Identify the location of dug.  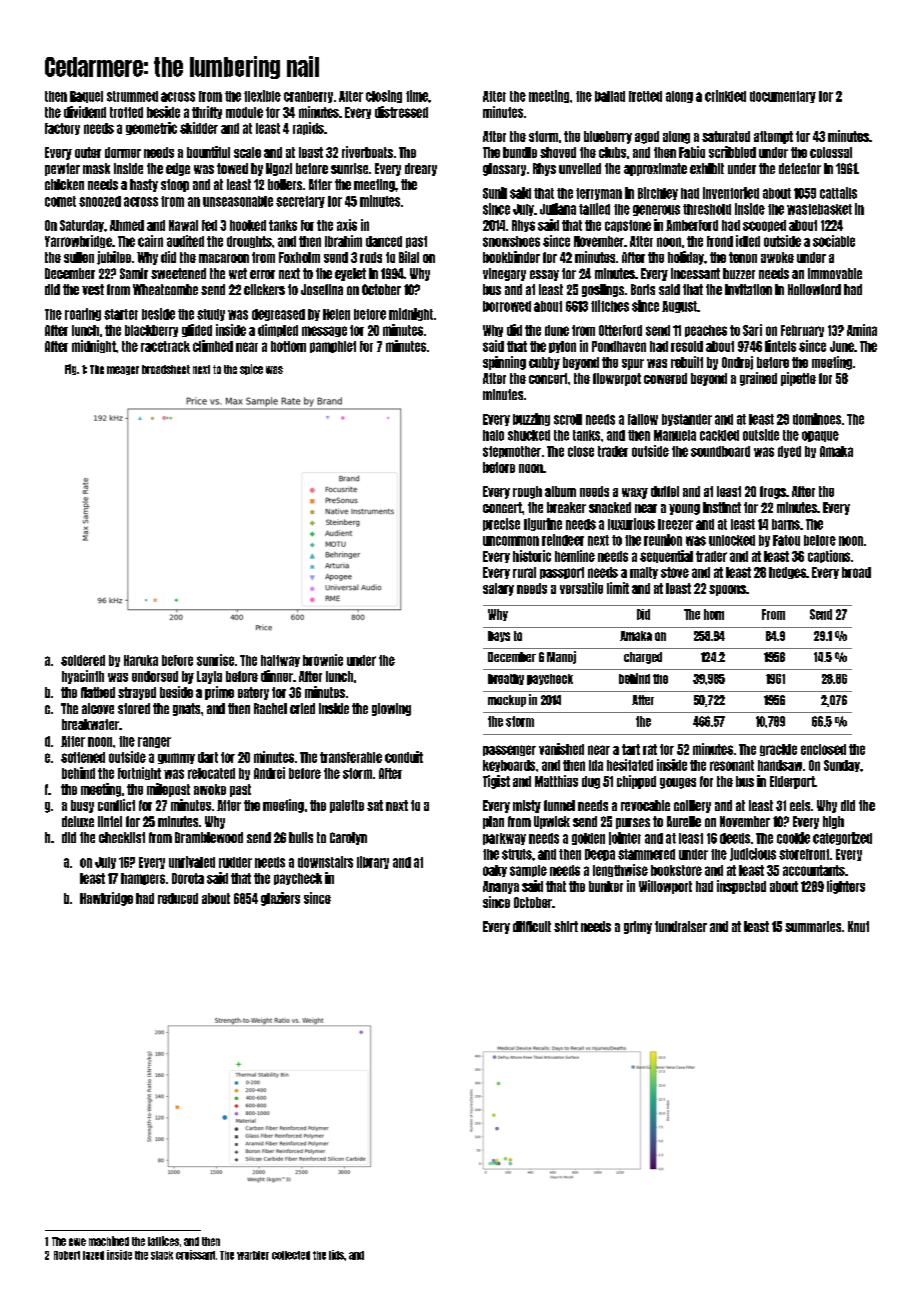
(591, 782).
